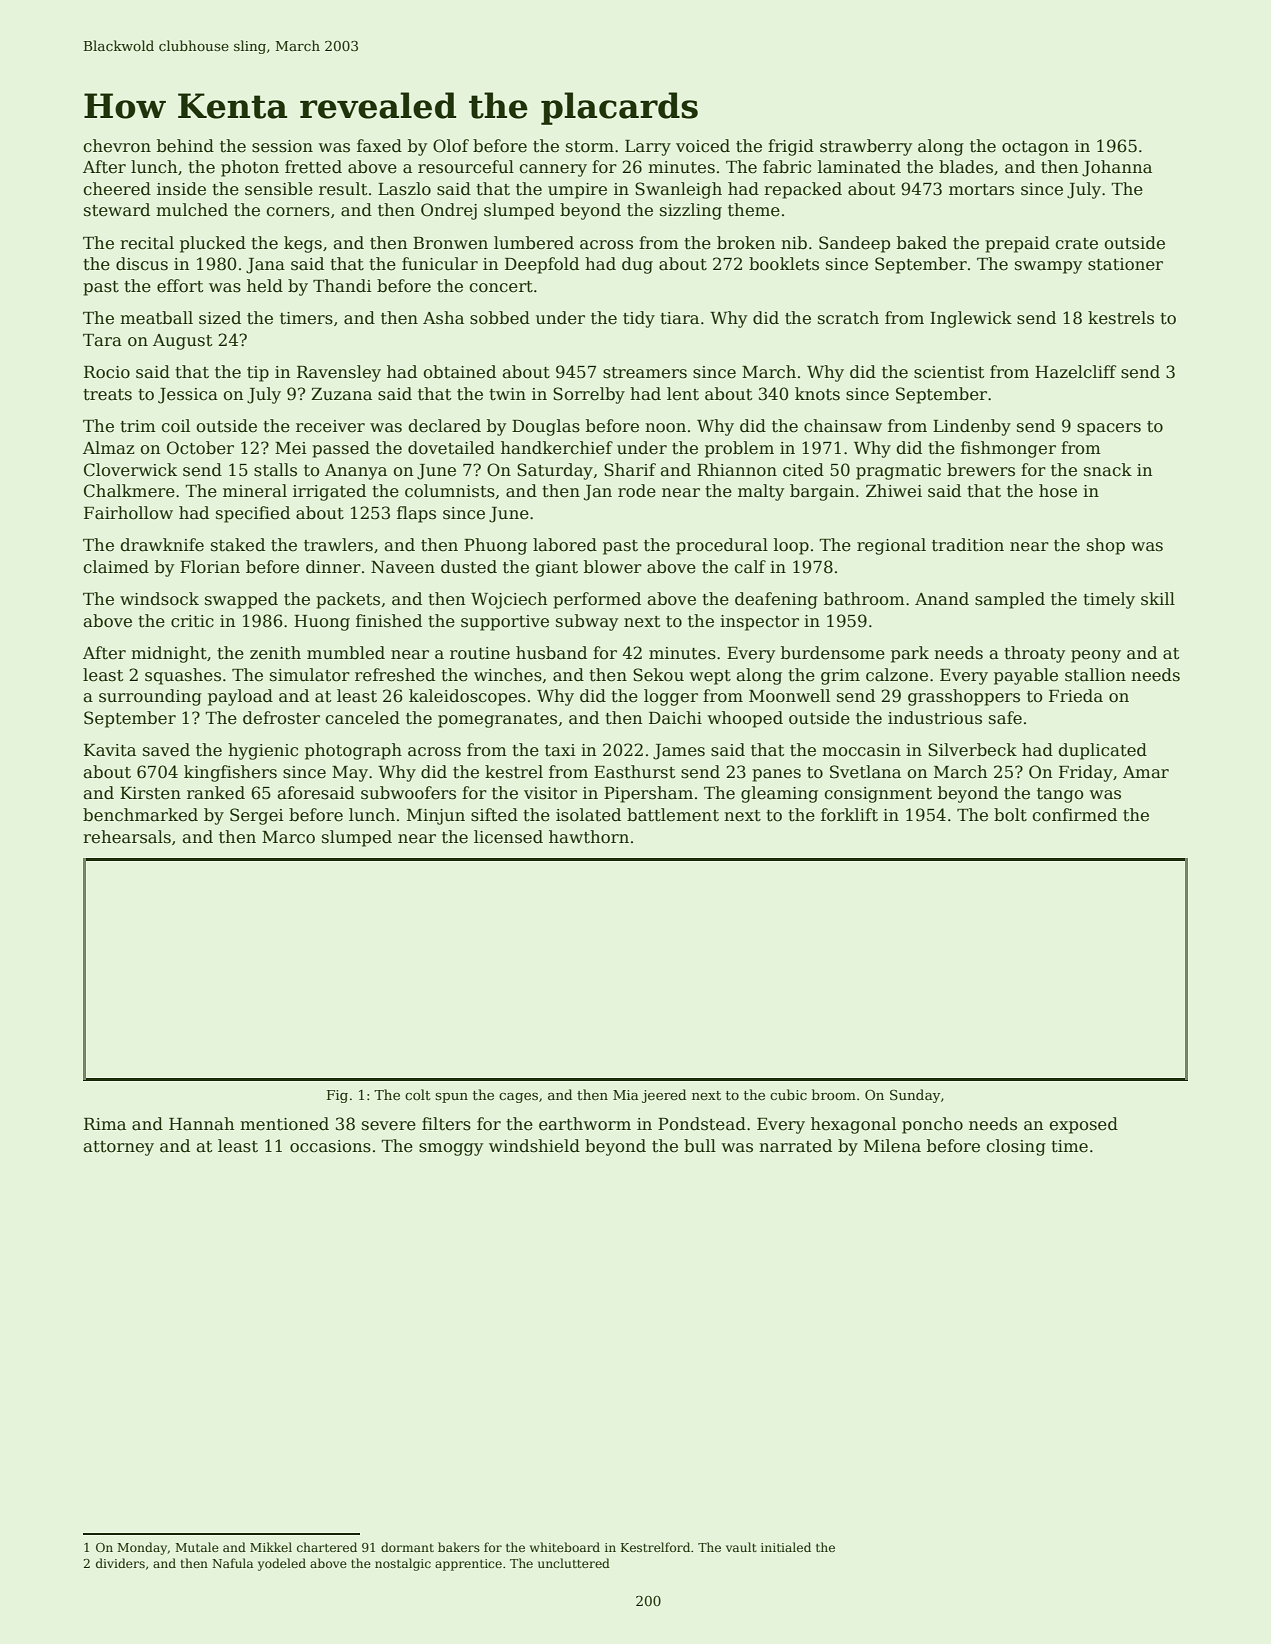 The image size is (1271, 1644). I want to click on dividers, so click(120, 1563).
